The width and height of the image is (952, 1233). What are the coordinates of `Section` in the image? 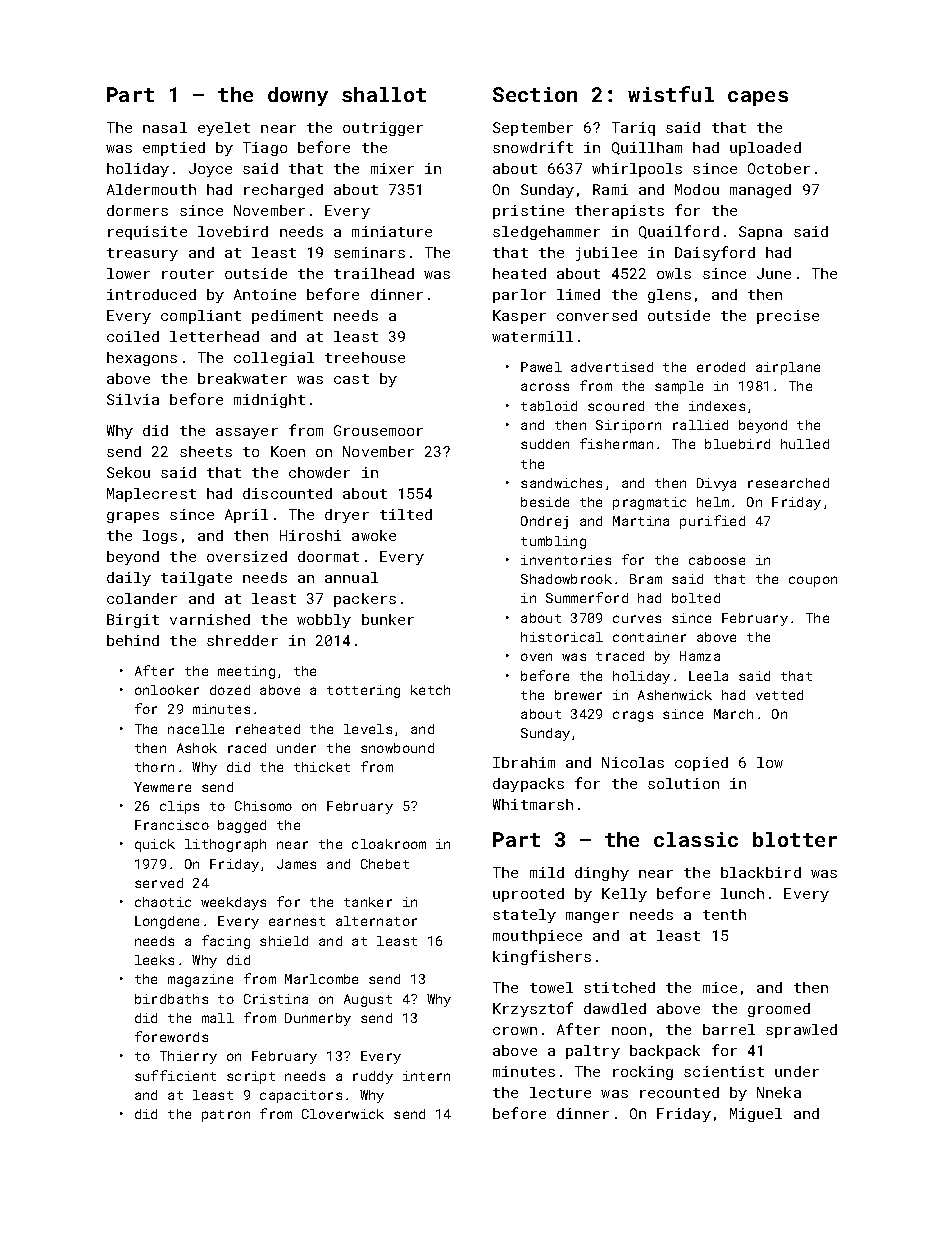 It's located at (535, 94).
